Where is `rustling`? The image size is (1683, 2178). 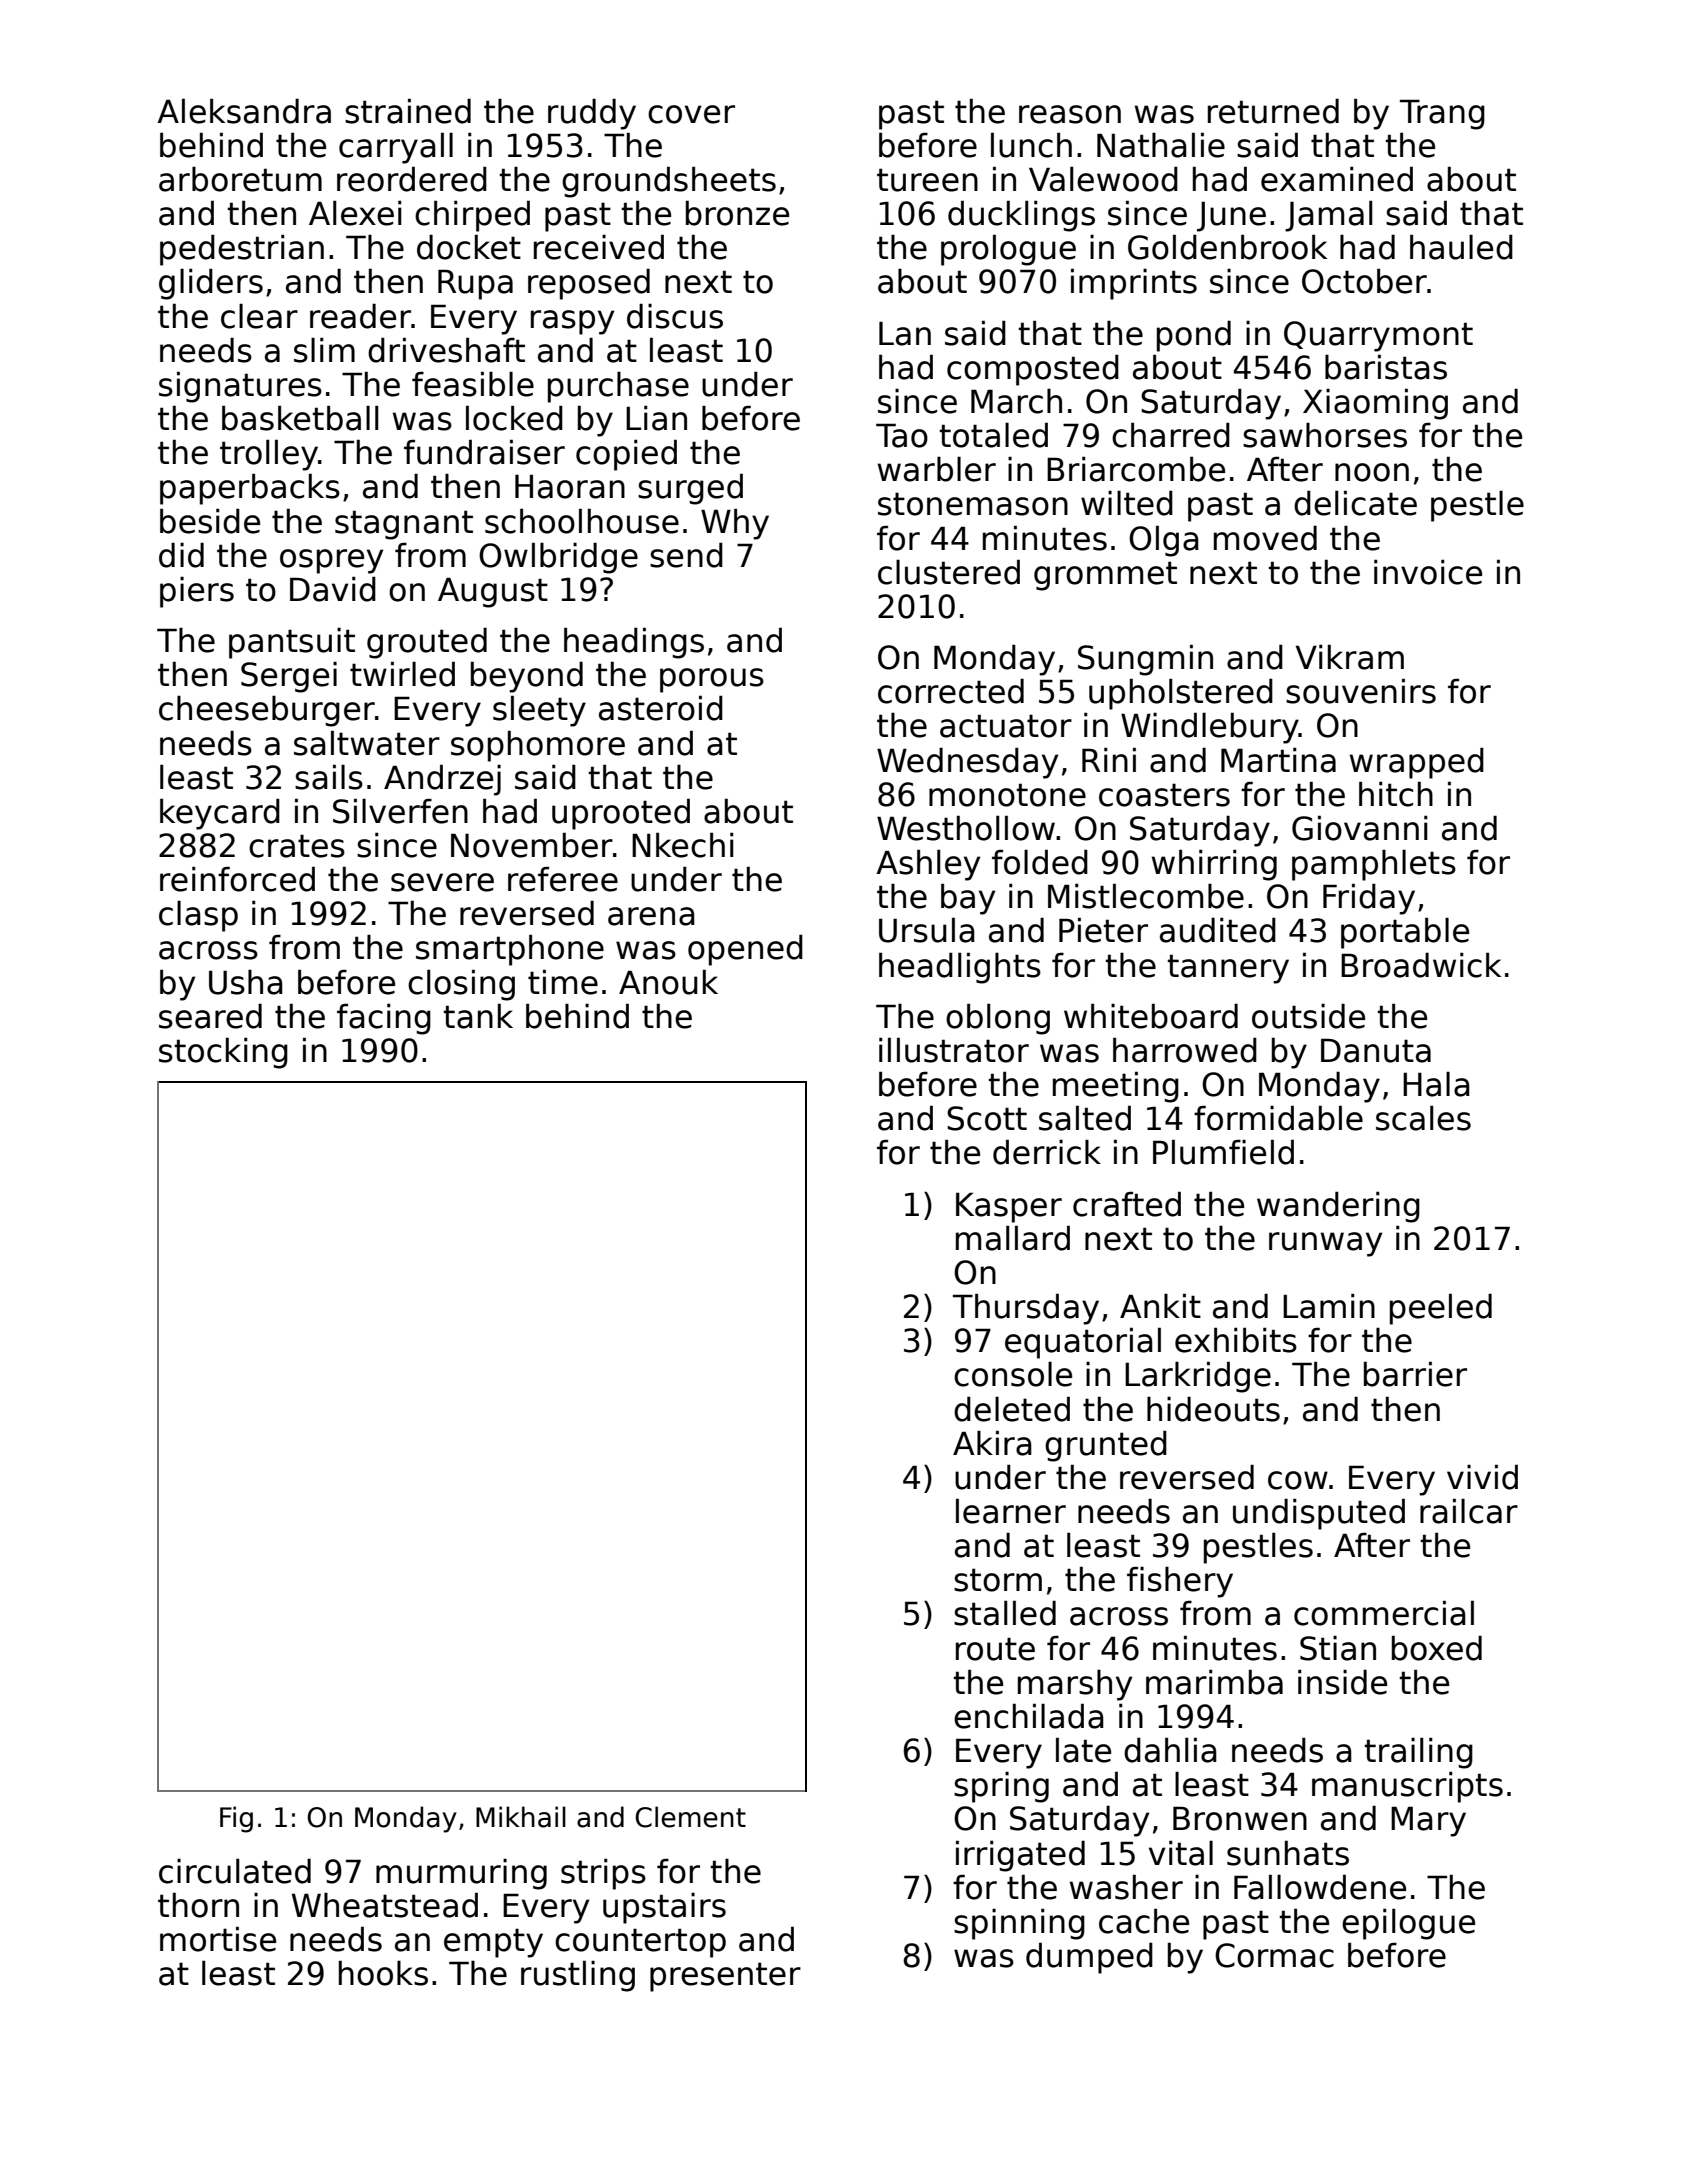
rustling is located at coordinates (578, 1976).
